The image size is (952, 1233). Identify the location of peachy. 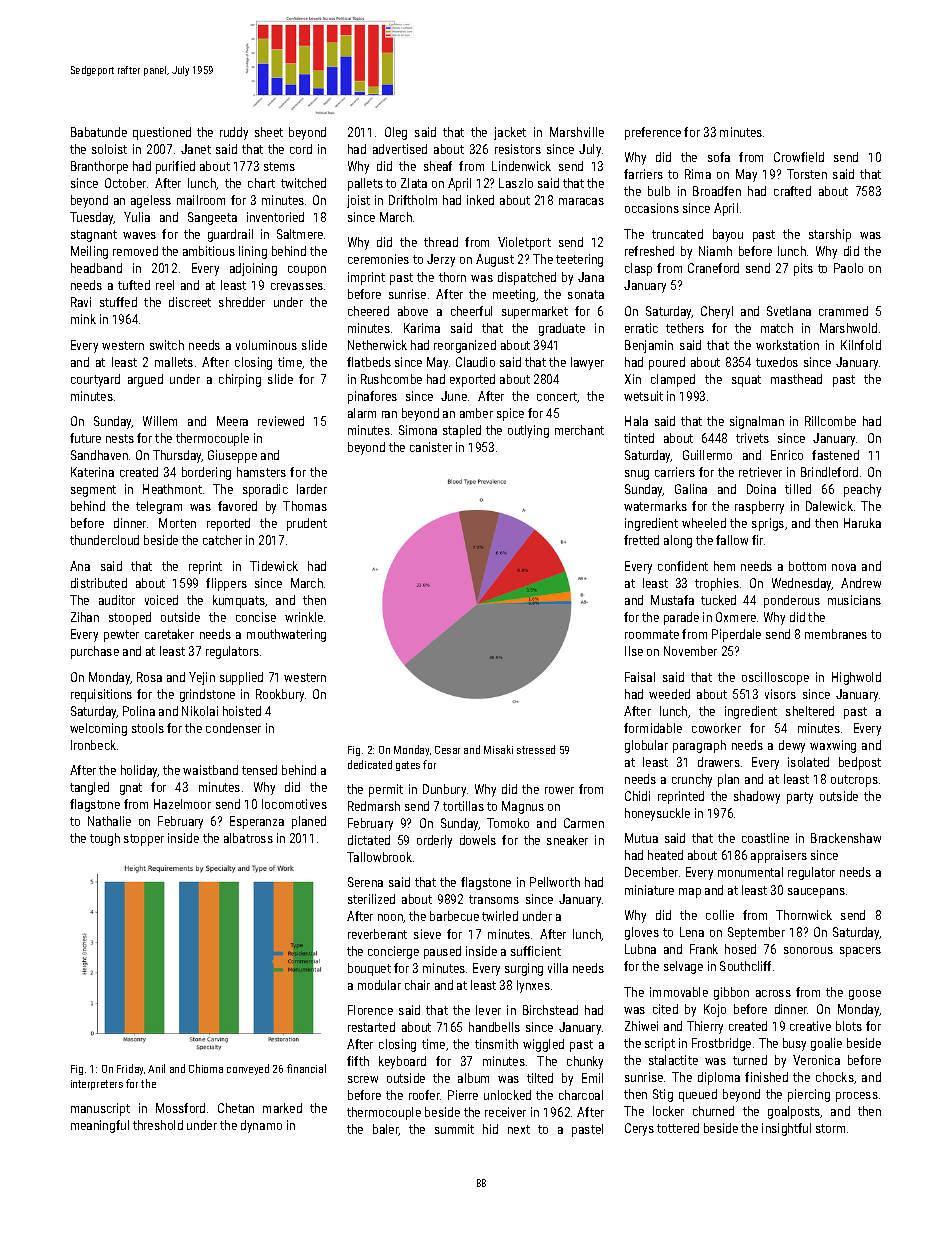
(862, 490).
